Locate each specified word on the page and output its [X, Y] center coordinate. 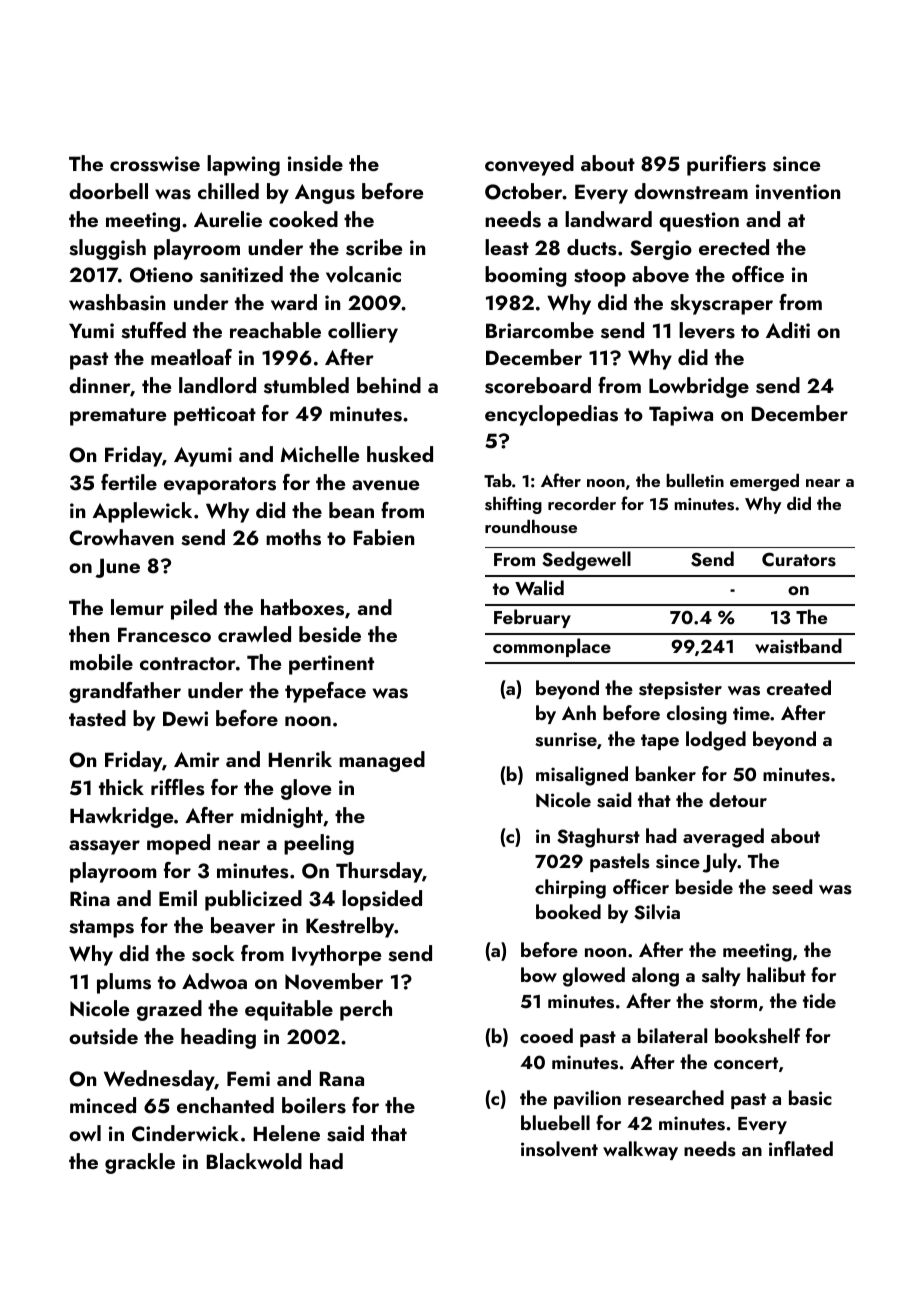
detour [738, 799]
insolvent [559, 1149]
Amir [197, 759]
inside [315, 163]
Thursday [379, 872]
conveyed [529, 165]
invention [798, 192]
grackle [140, 1163]
